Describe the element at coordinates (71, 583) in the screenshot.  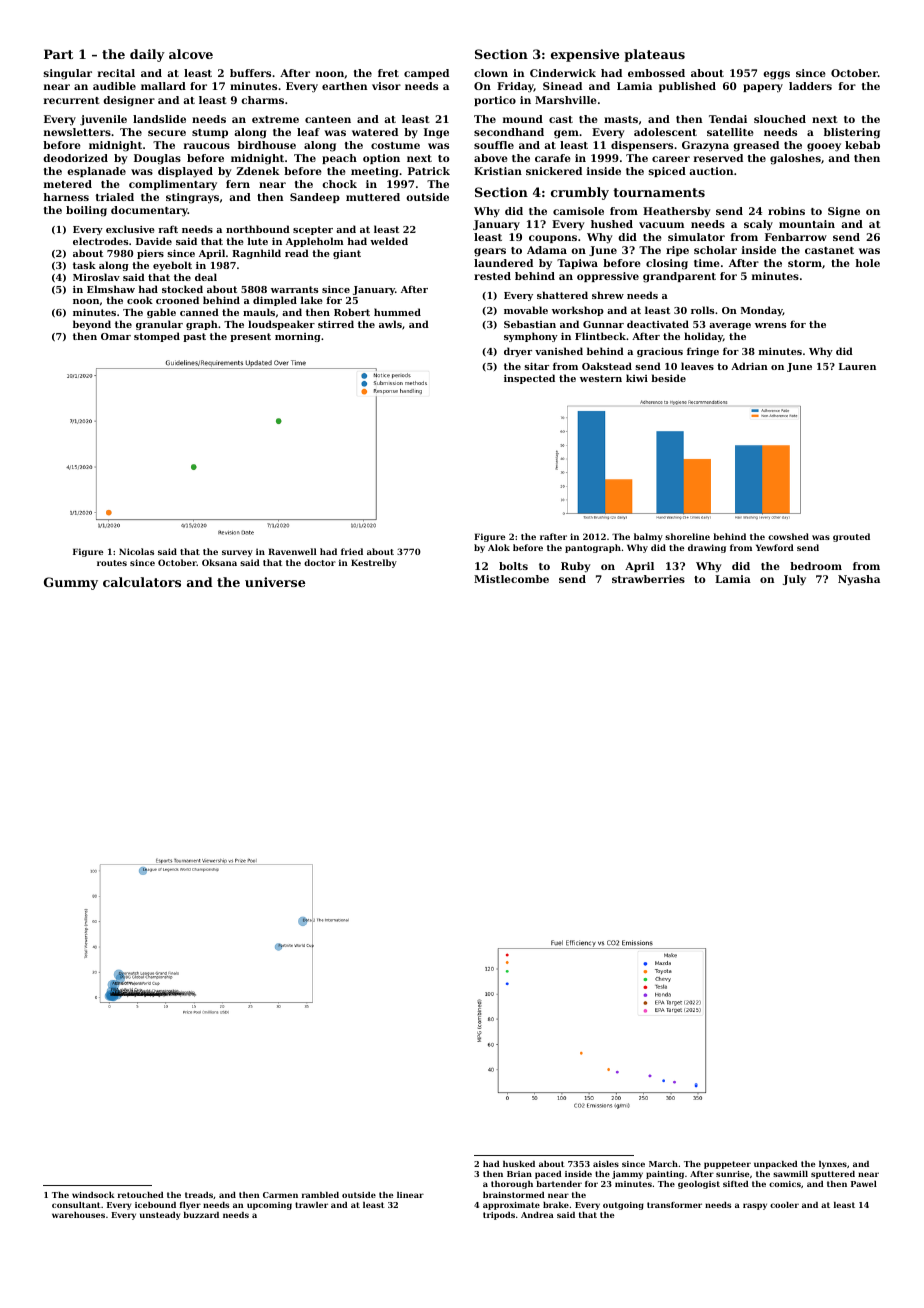
I see `Gummy` at that location.
